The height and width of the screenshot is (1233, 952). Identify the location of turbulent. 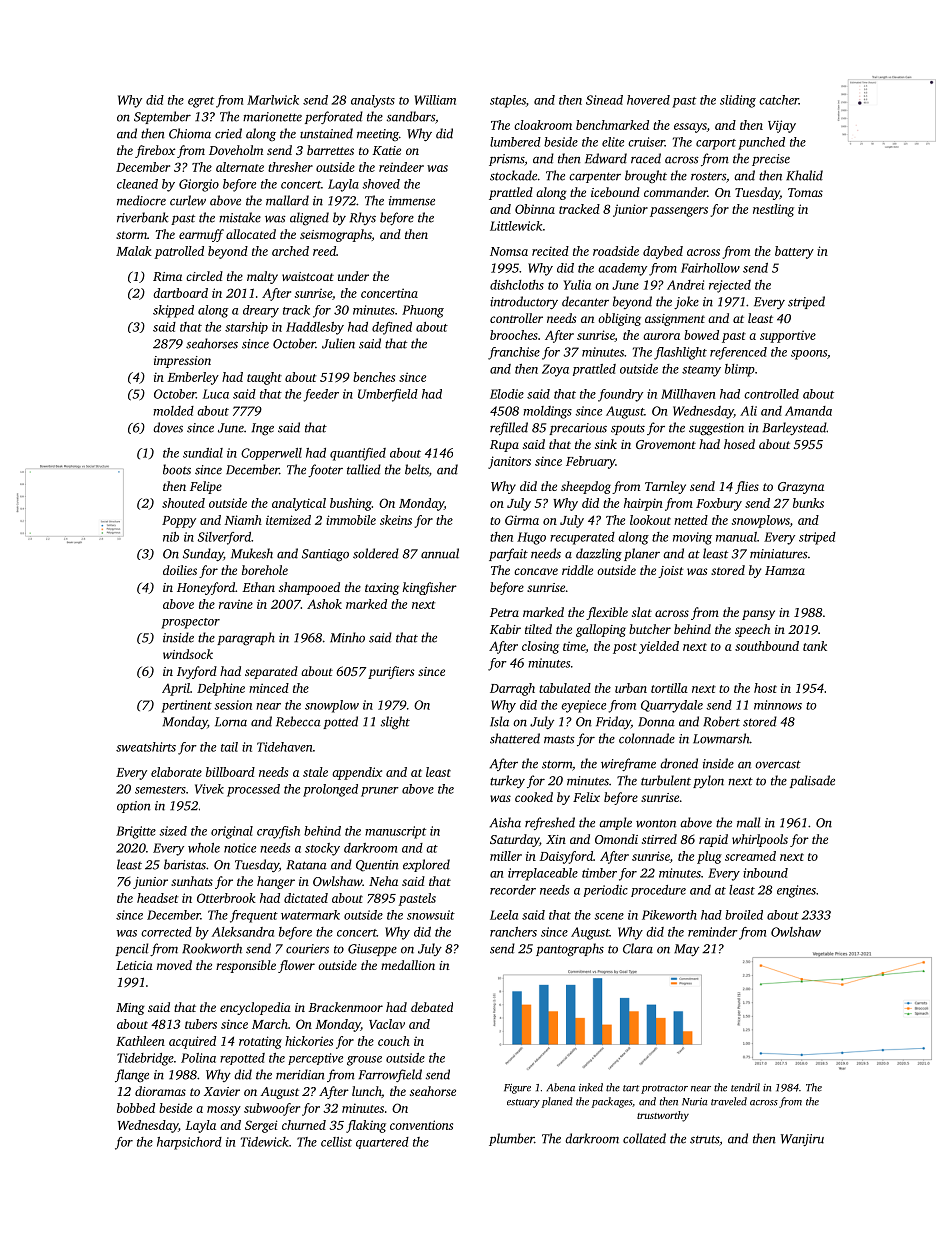
(666, 780).
